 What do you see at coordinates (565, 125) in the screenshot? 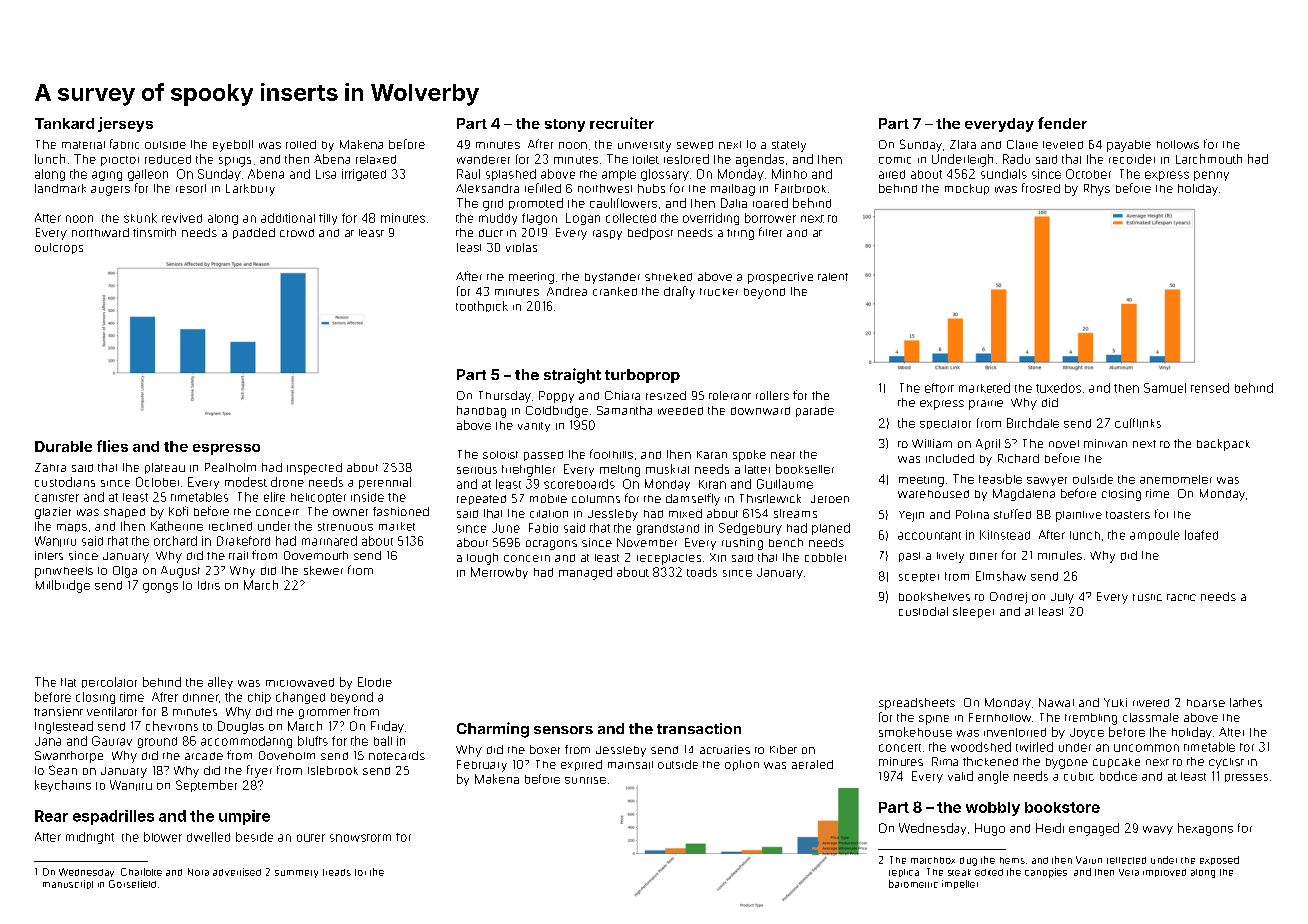
I see `stony` at bounding box center [565, 125].
